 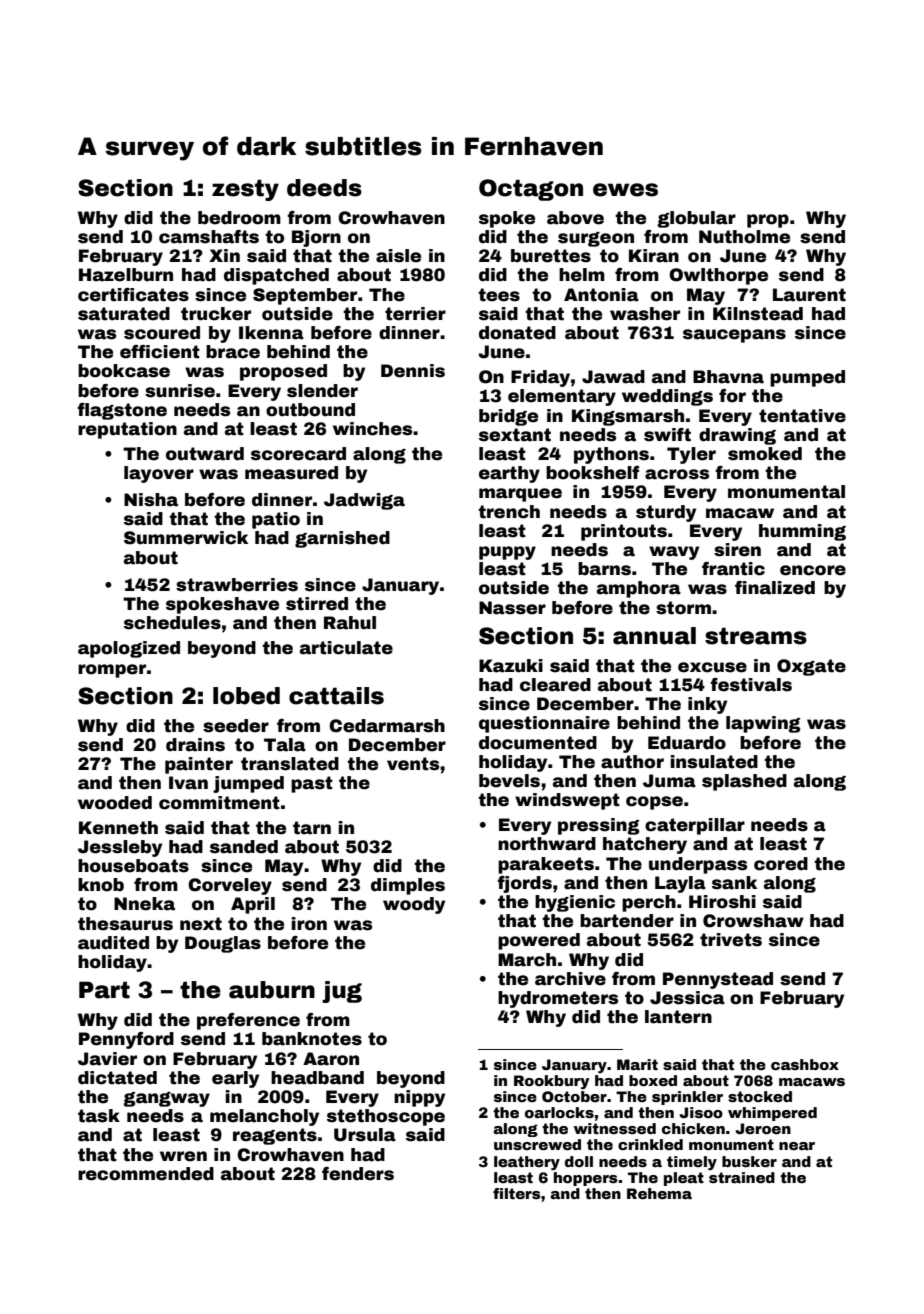 What do you see at coordinates (666, 513) in the screenshot?
I see `sturdy` at bounding box center [666, 513].
